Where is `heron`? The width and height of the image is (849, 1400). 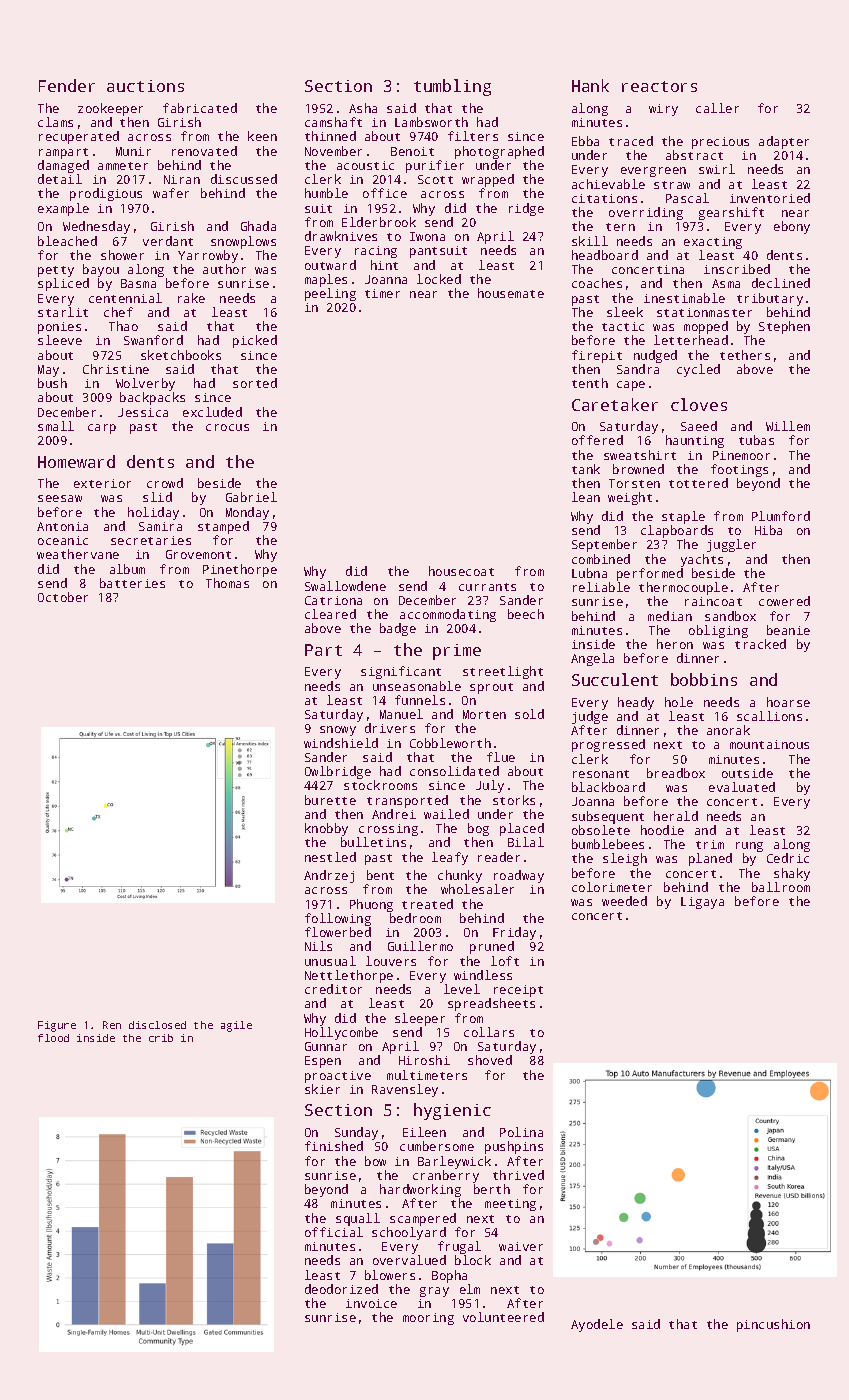 heron is located at coordinates (675, 644).
